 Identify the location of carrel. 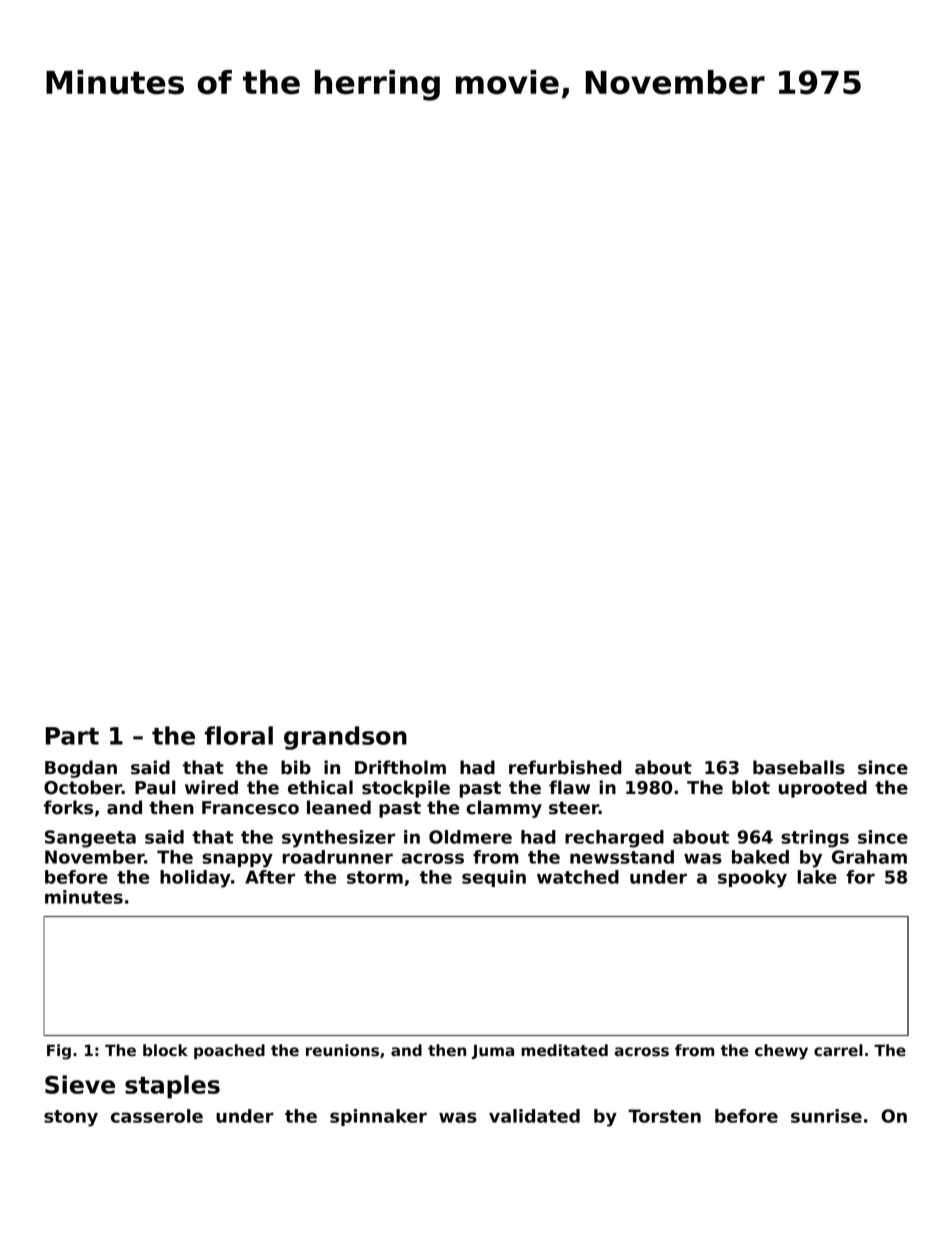
(838, 1050).
